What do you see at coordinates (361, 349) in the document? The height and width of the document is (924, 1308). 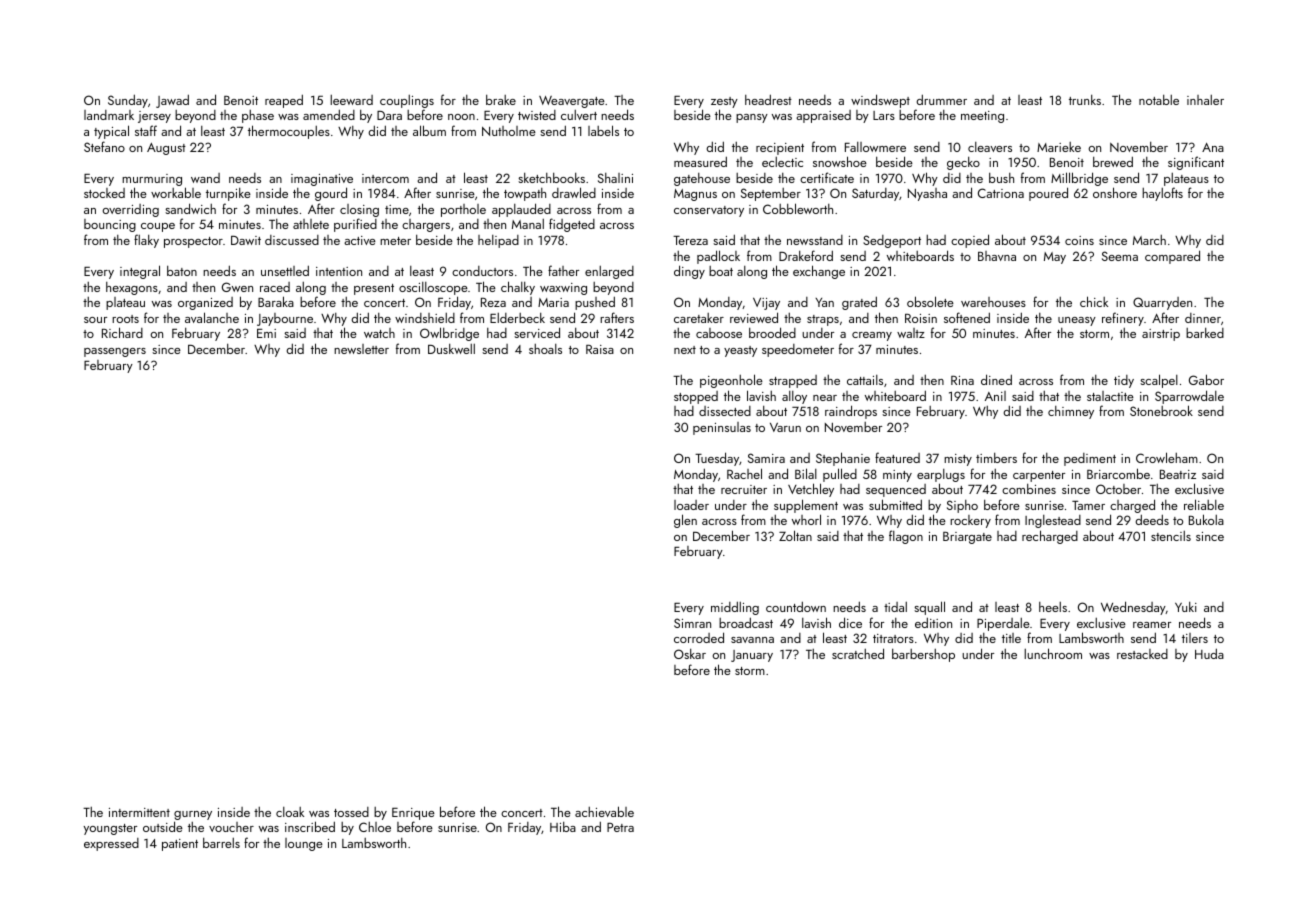 I see `newsletter` at bounding box center [361, 349].
